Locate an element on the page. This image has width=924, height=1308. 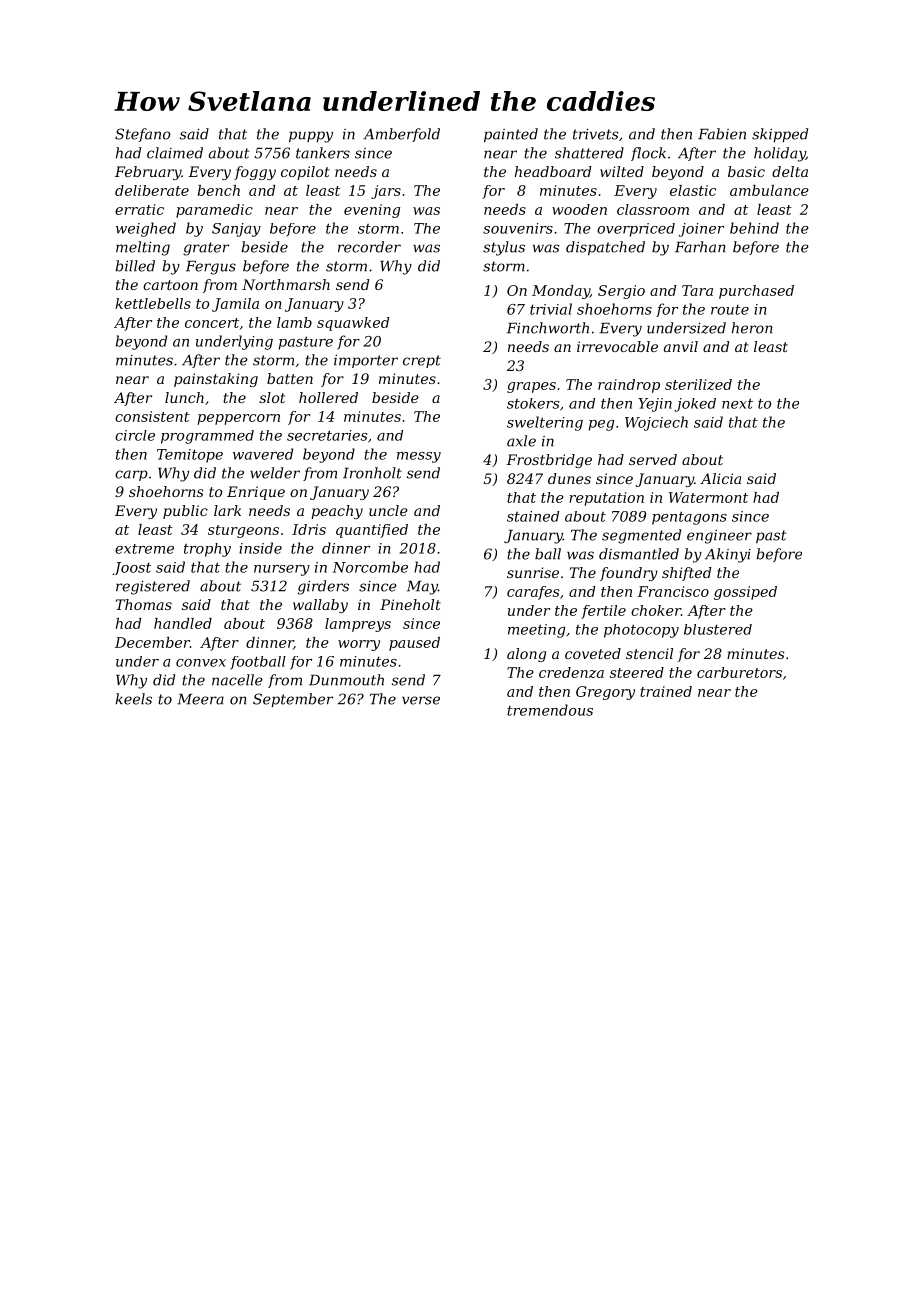
Temitope is located at coordinates (190, 456).
